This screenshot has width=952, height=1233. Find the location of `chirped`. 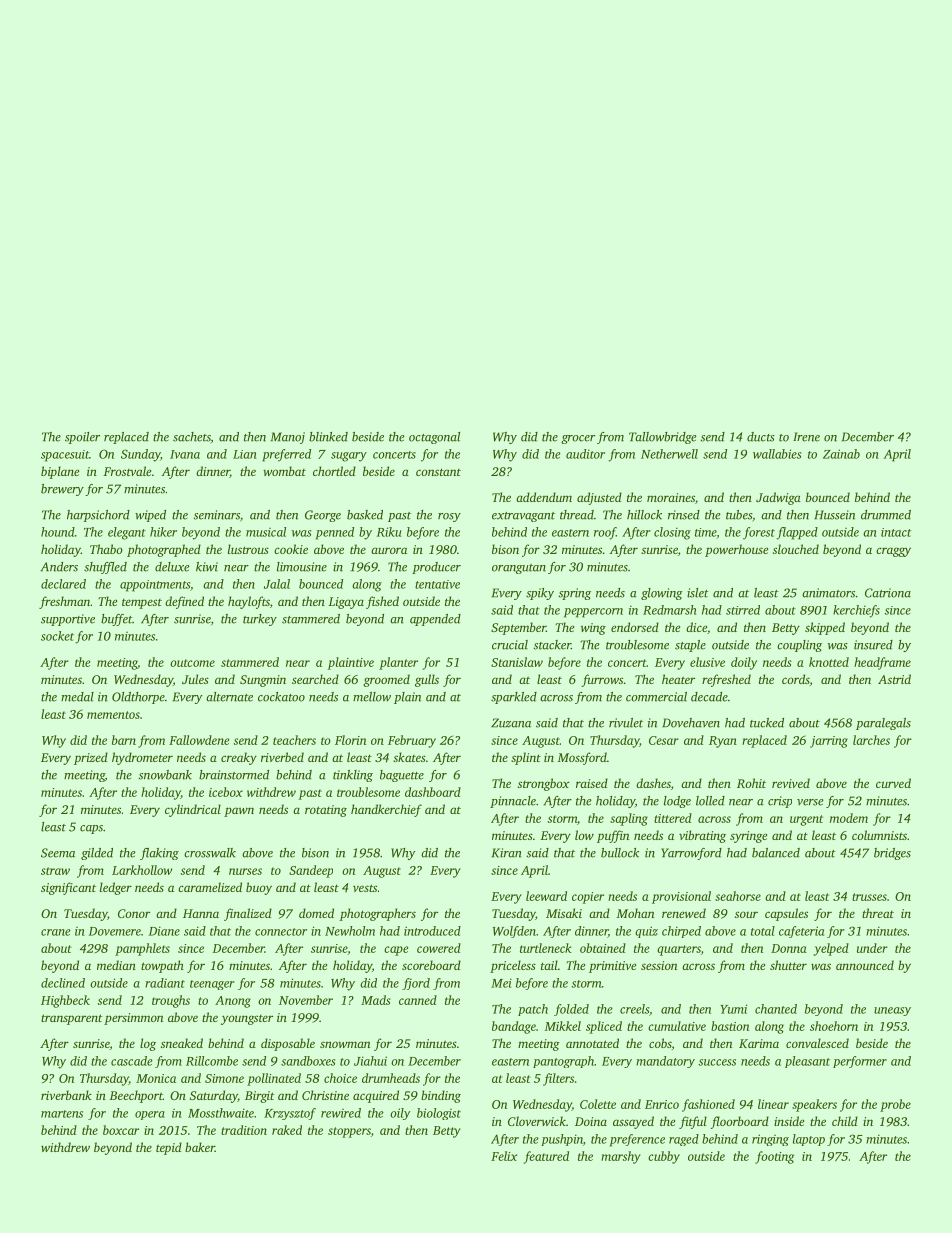

chirped is located at coordinates (681, 932).
